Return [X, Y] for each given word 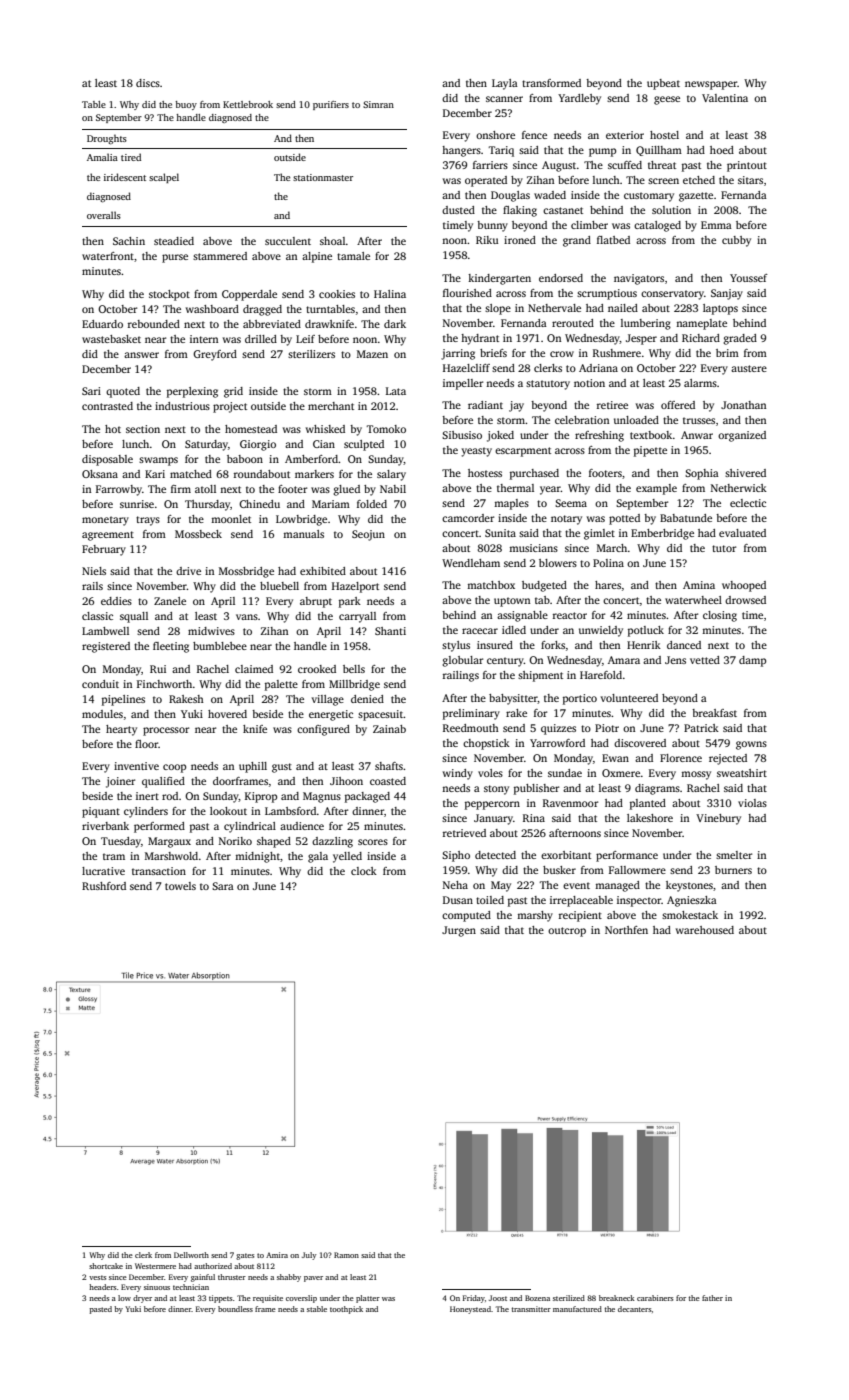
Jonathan [743, 405]
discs [148, 83]
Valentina [725, 98]
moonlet [231, 519]
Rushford [104, 886]
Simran [378, 104]
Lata [396, 391]
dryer [142, 1299]
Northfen [626, 930]
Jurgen [459, 931]
